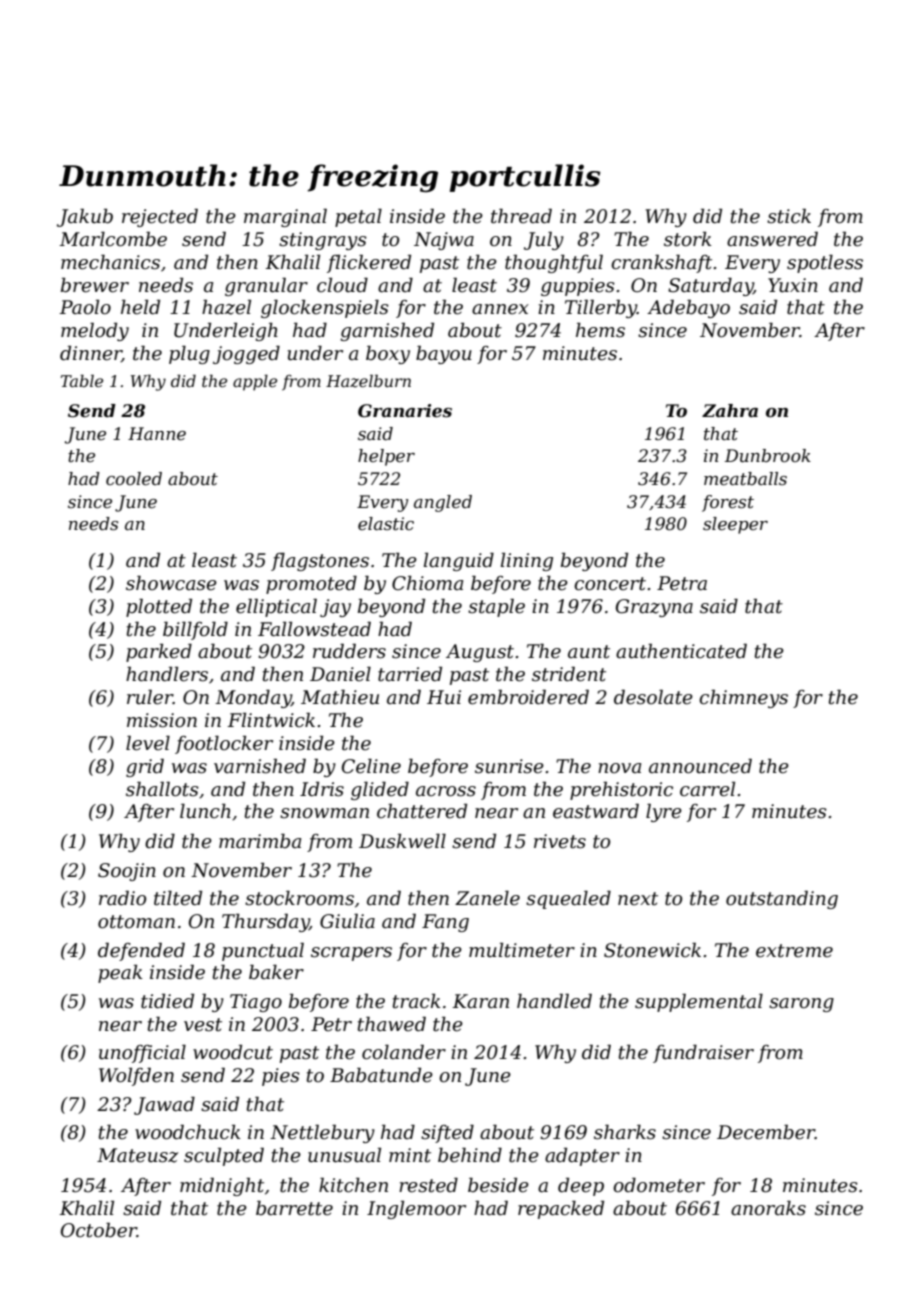 The height and width of the page is (1311, 924). What do you see at coordinates (358, 217) in the page?
I see `petal` at bounding box center [358, 217].
